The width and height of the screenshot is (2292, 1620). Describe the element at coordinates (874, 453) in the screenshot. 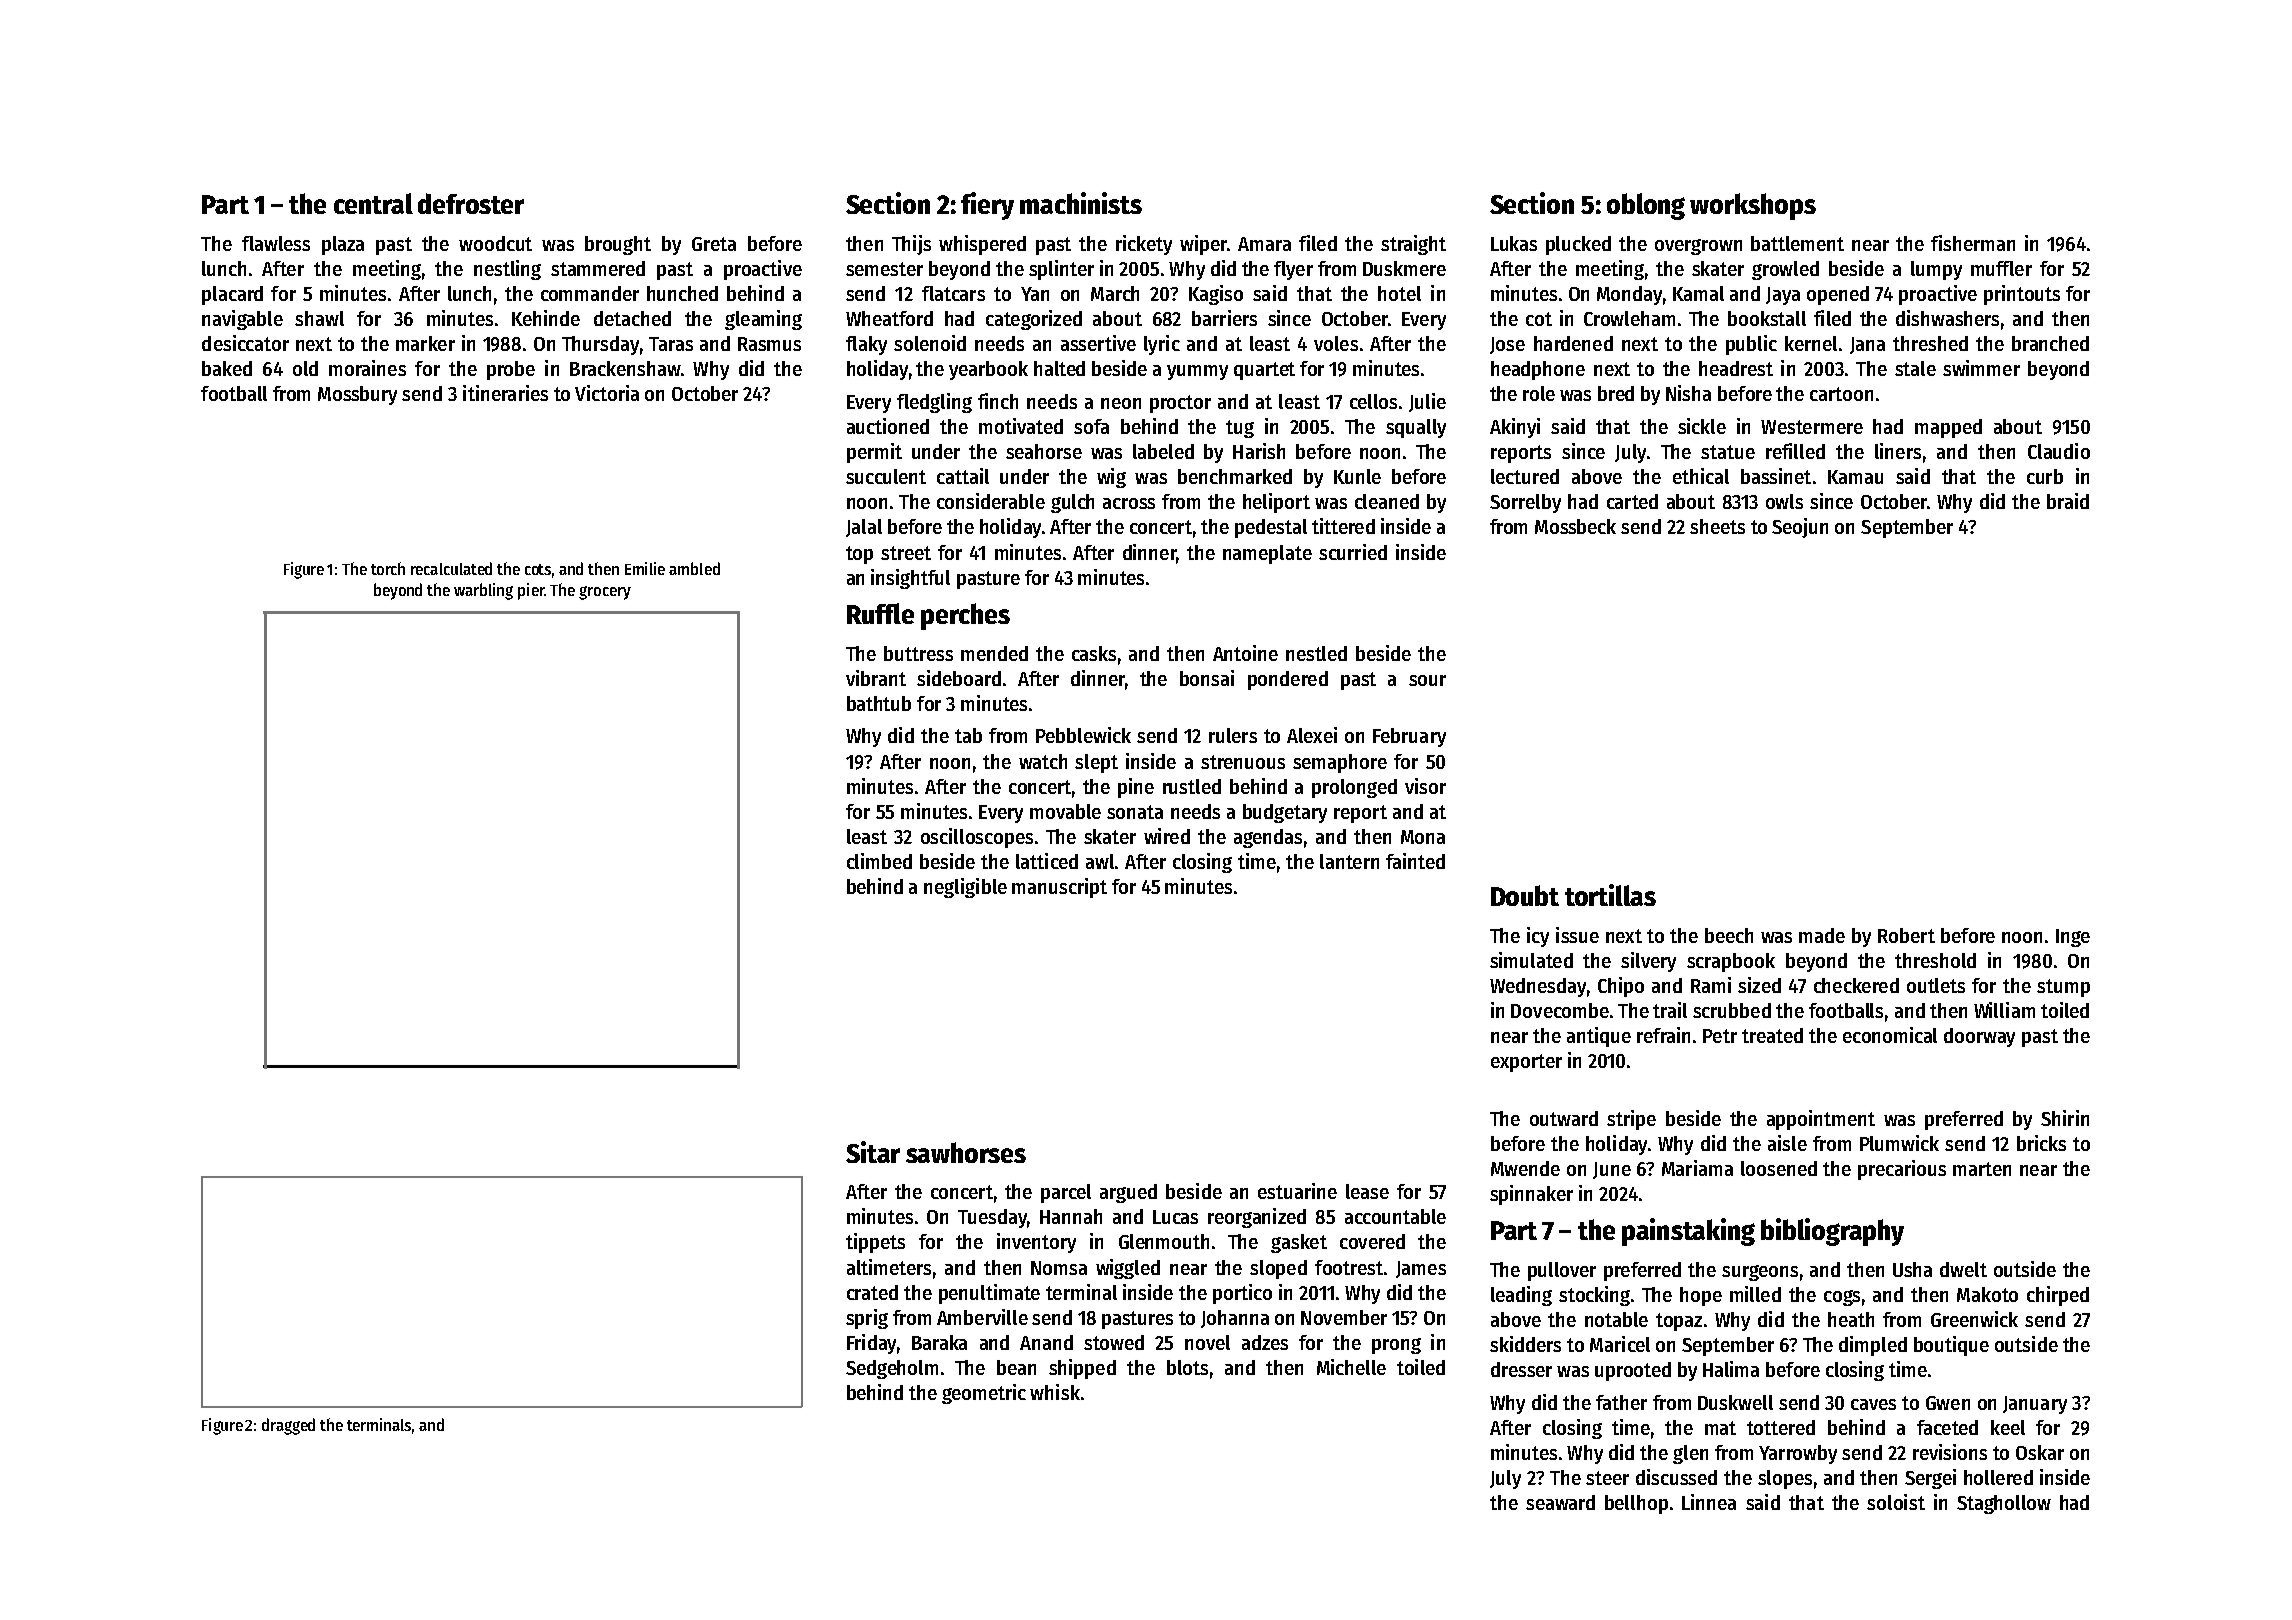

I see `permit` at that location.
